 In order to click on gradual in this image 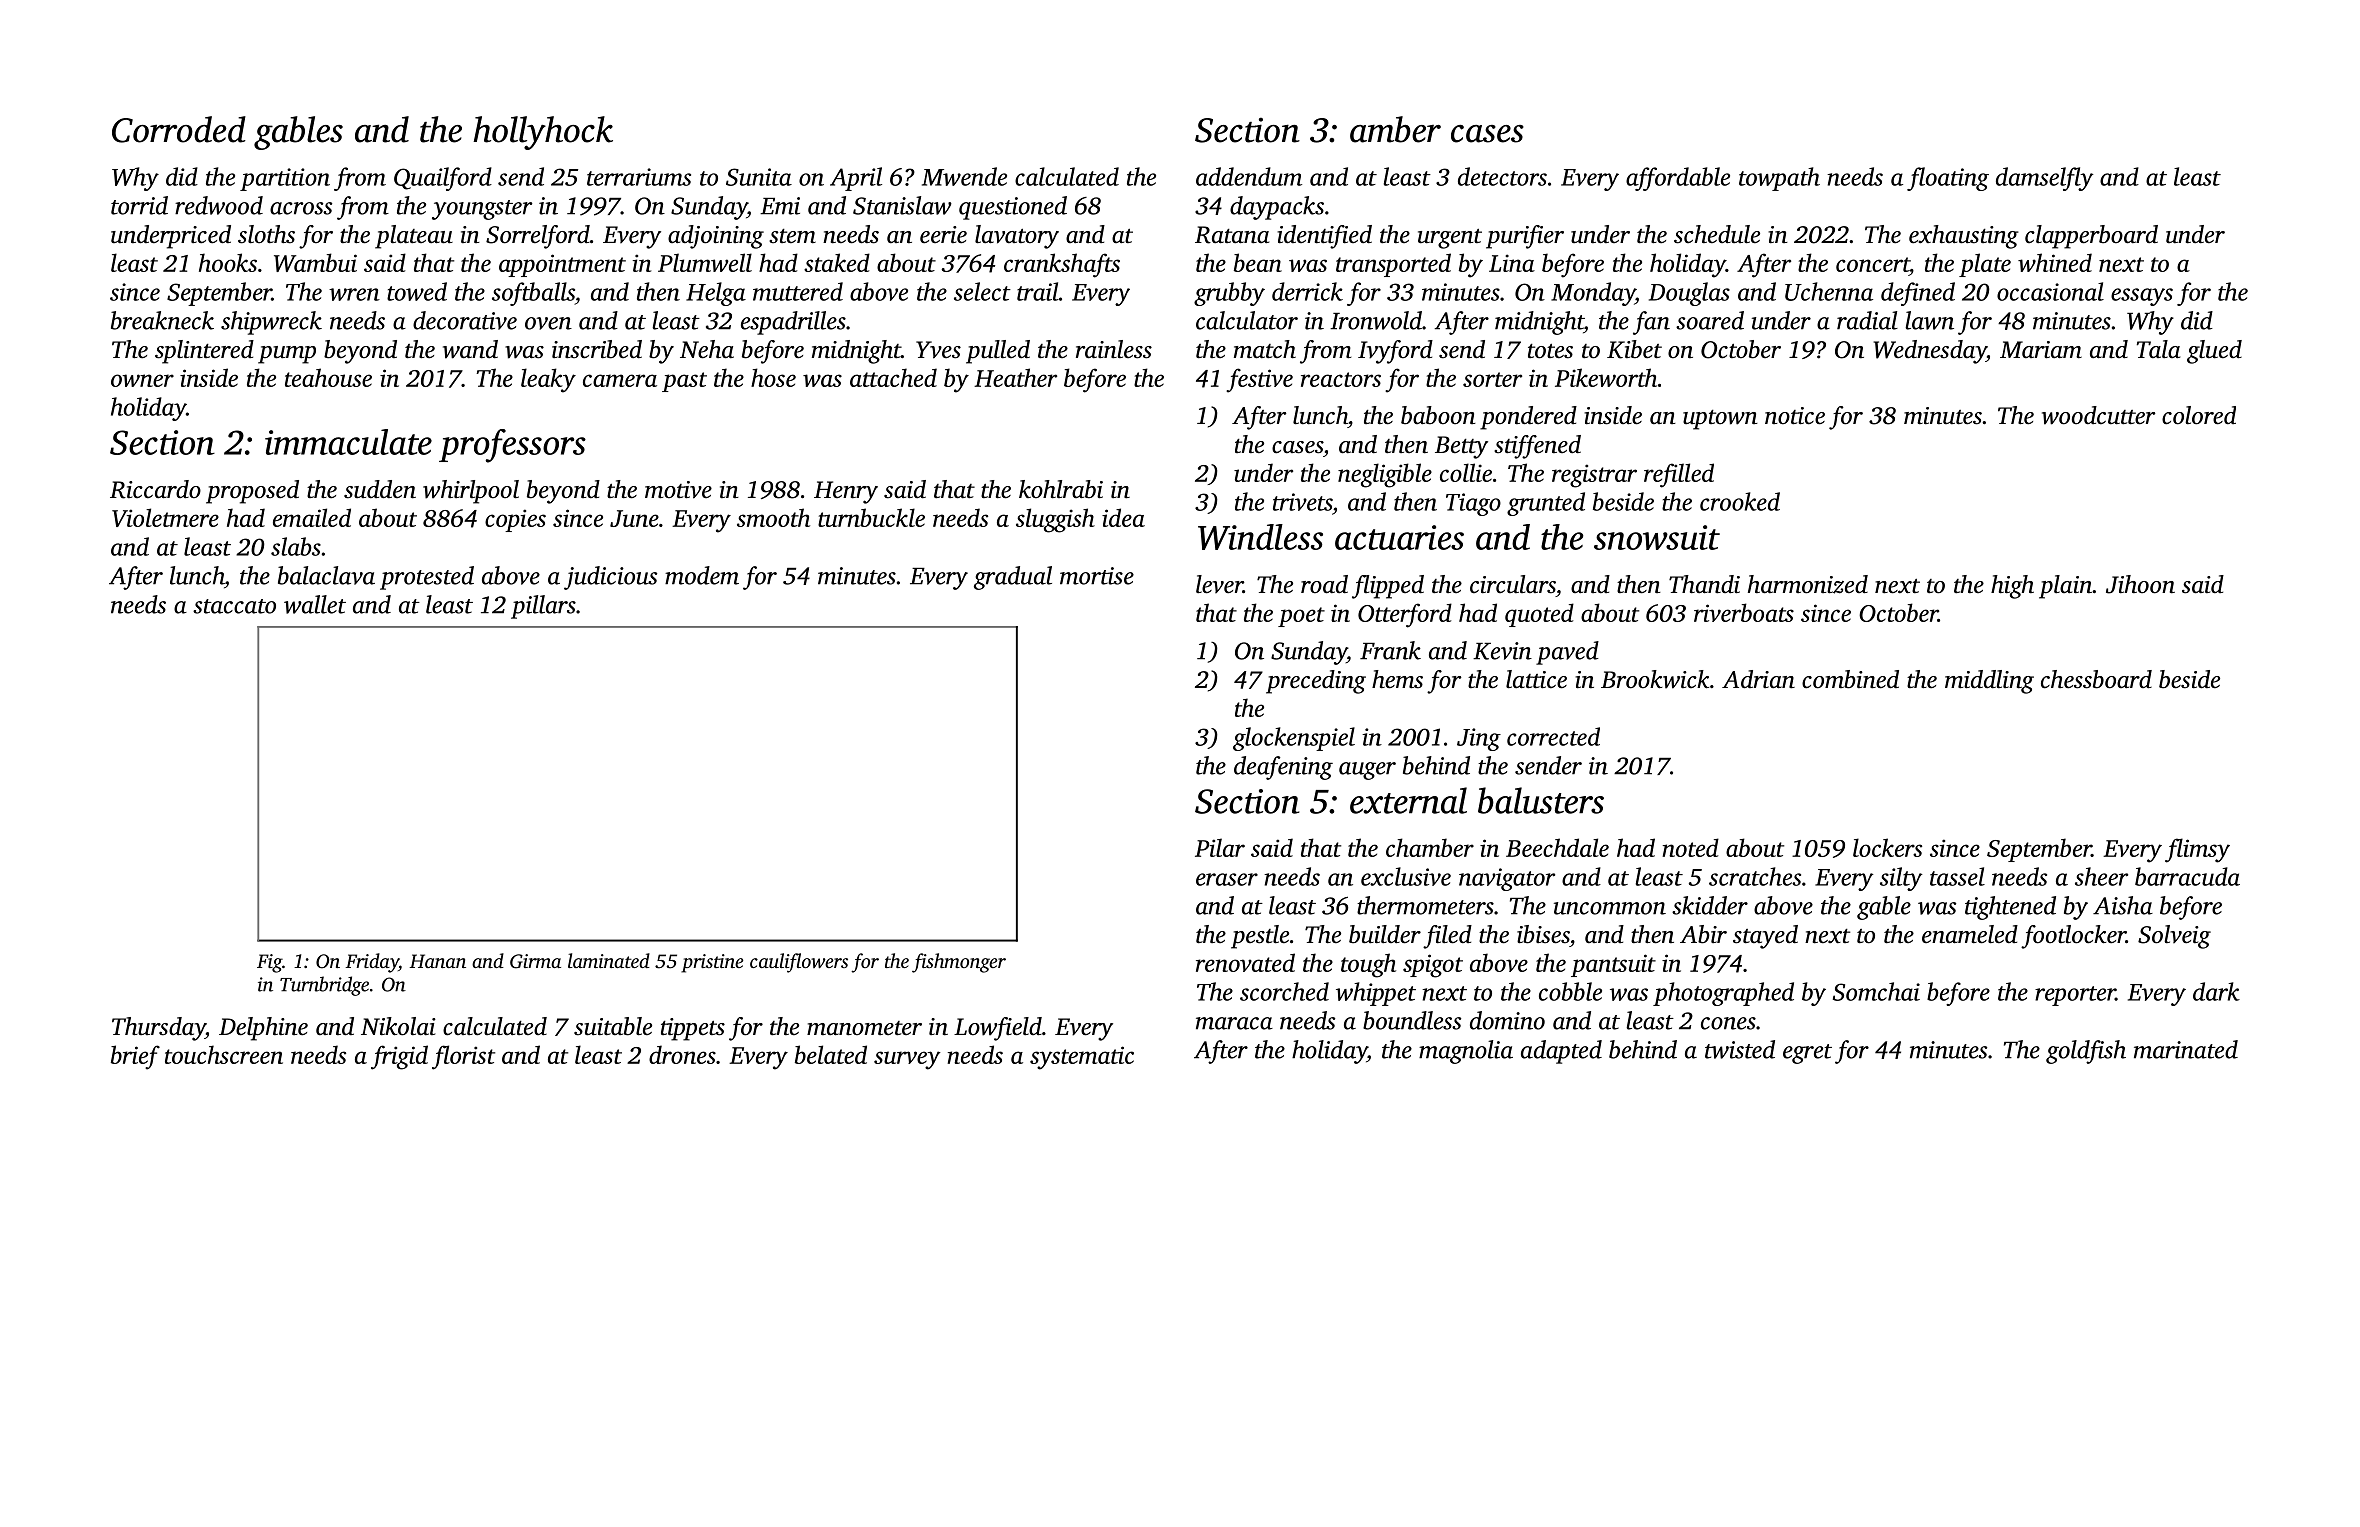, I will do `click(1013, 578)`.
